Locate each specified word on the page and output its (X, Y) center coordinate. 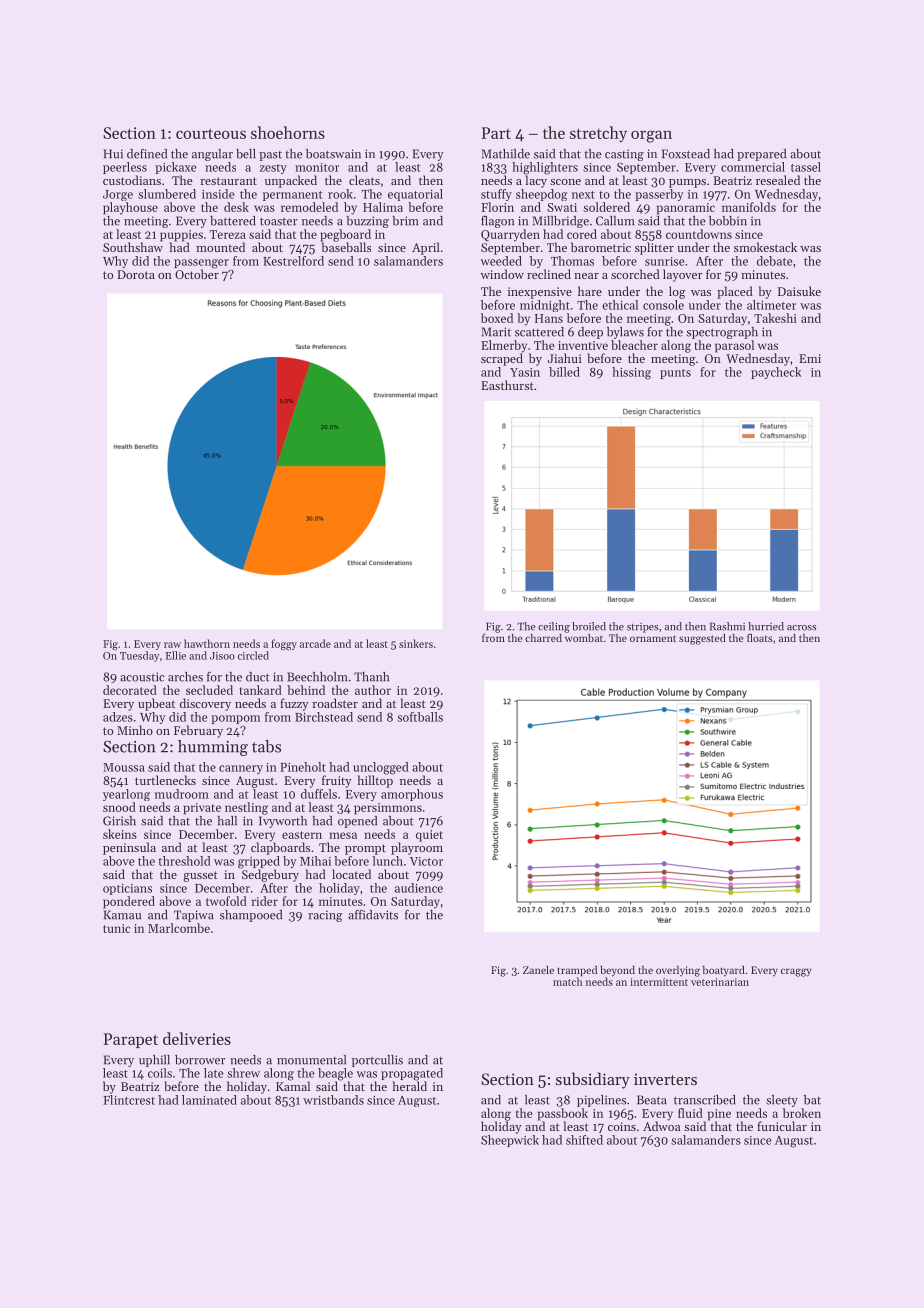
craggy (796, 972)
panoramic (686, 209)
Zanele (538, 970)
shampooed (251, 916)
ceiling (554, 627)
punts (675, 374)
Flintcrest (129, 1100)
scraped (502, 359)
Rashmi (727, 626)
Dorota (136, 274)
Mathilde (506, 154)
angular (212, 155)
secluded (209, 690)
